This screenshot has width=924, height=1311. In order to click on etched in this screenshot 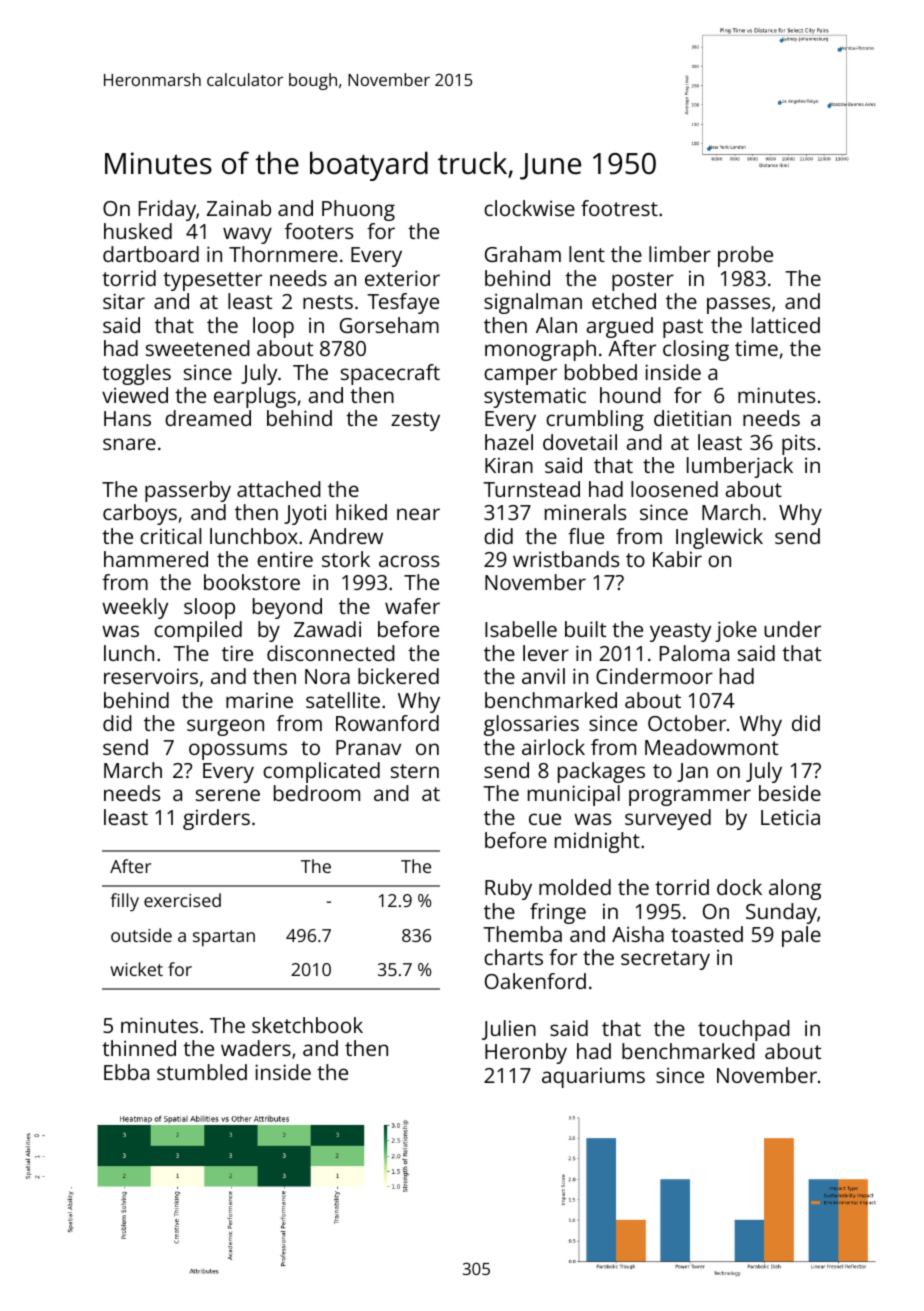, I will do `click(624, 301)`.
